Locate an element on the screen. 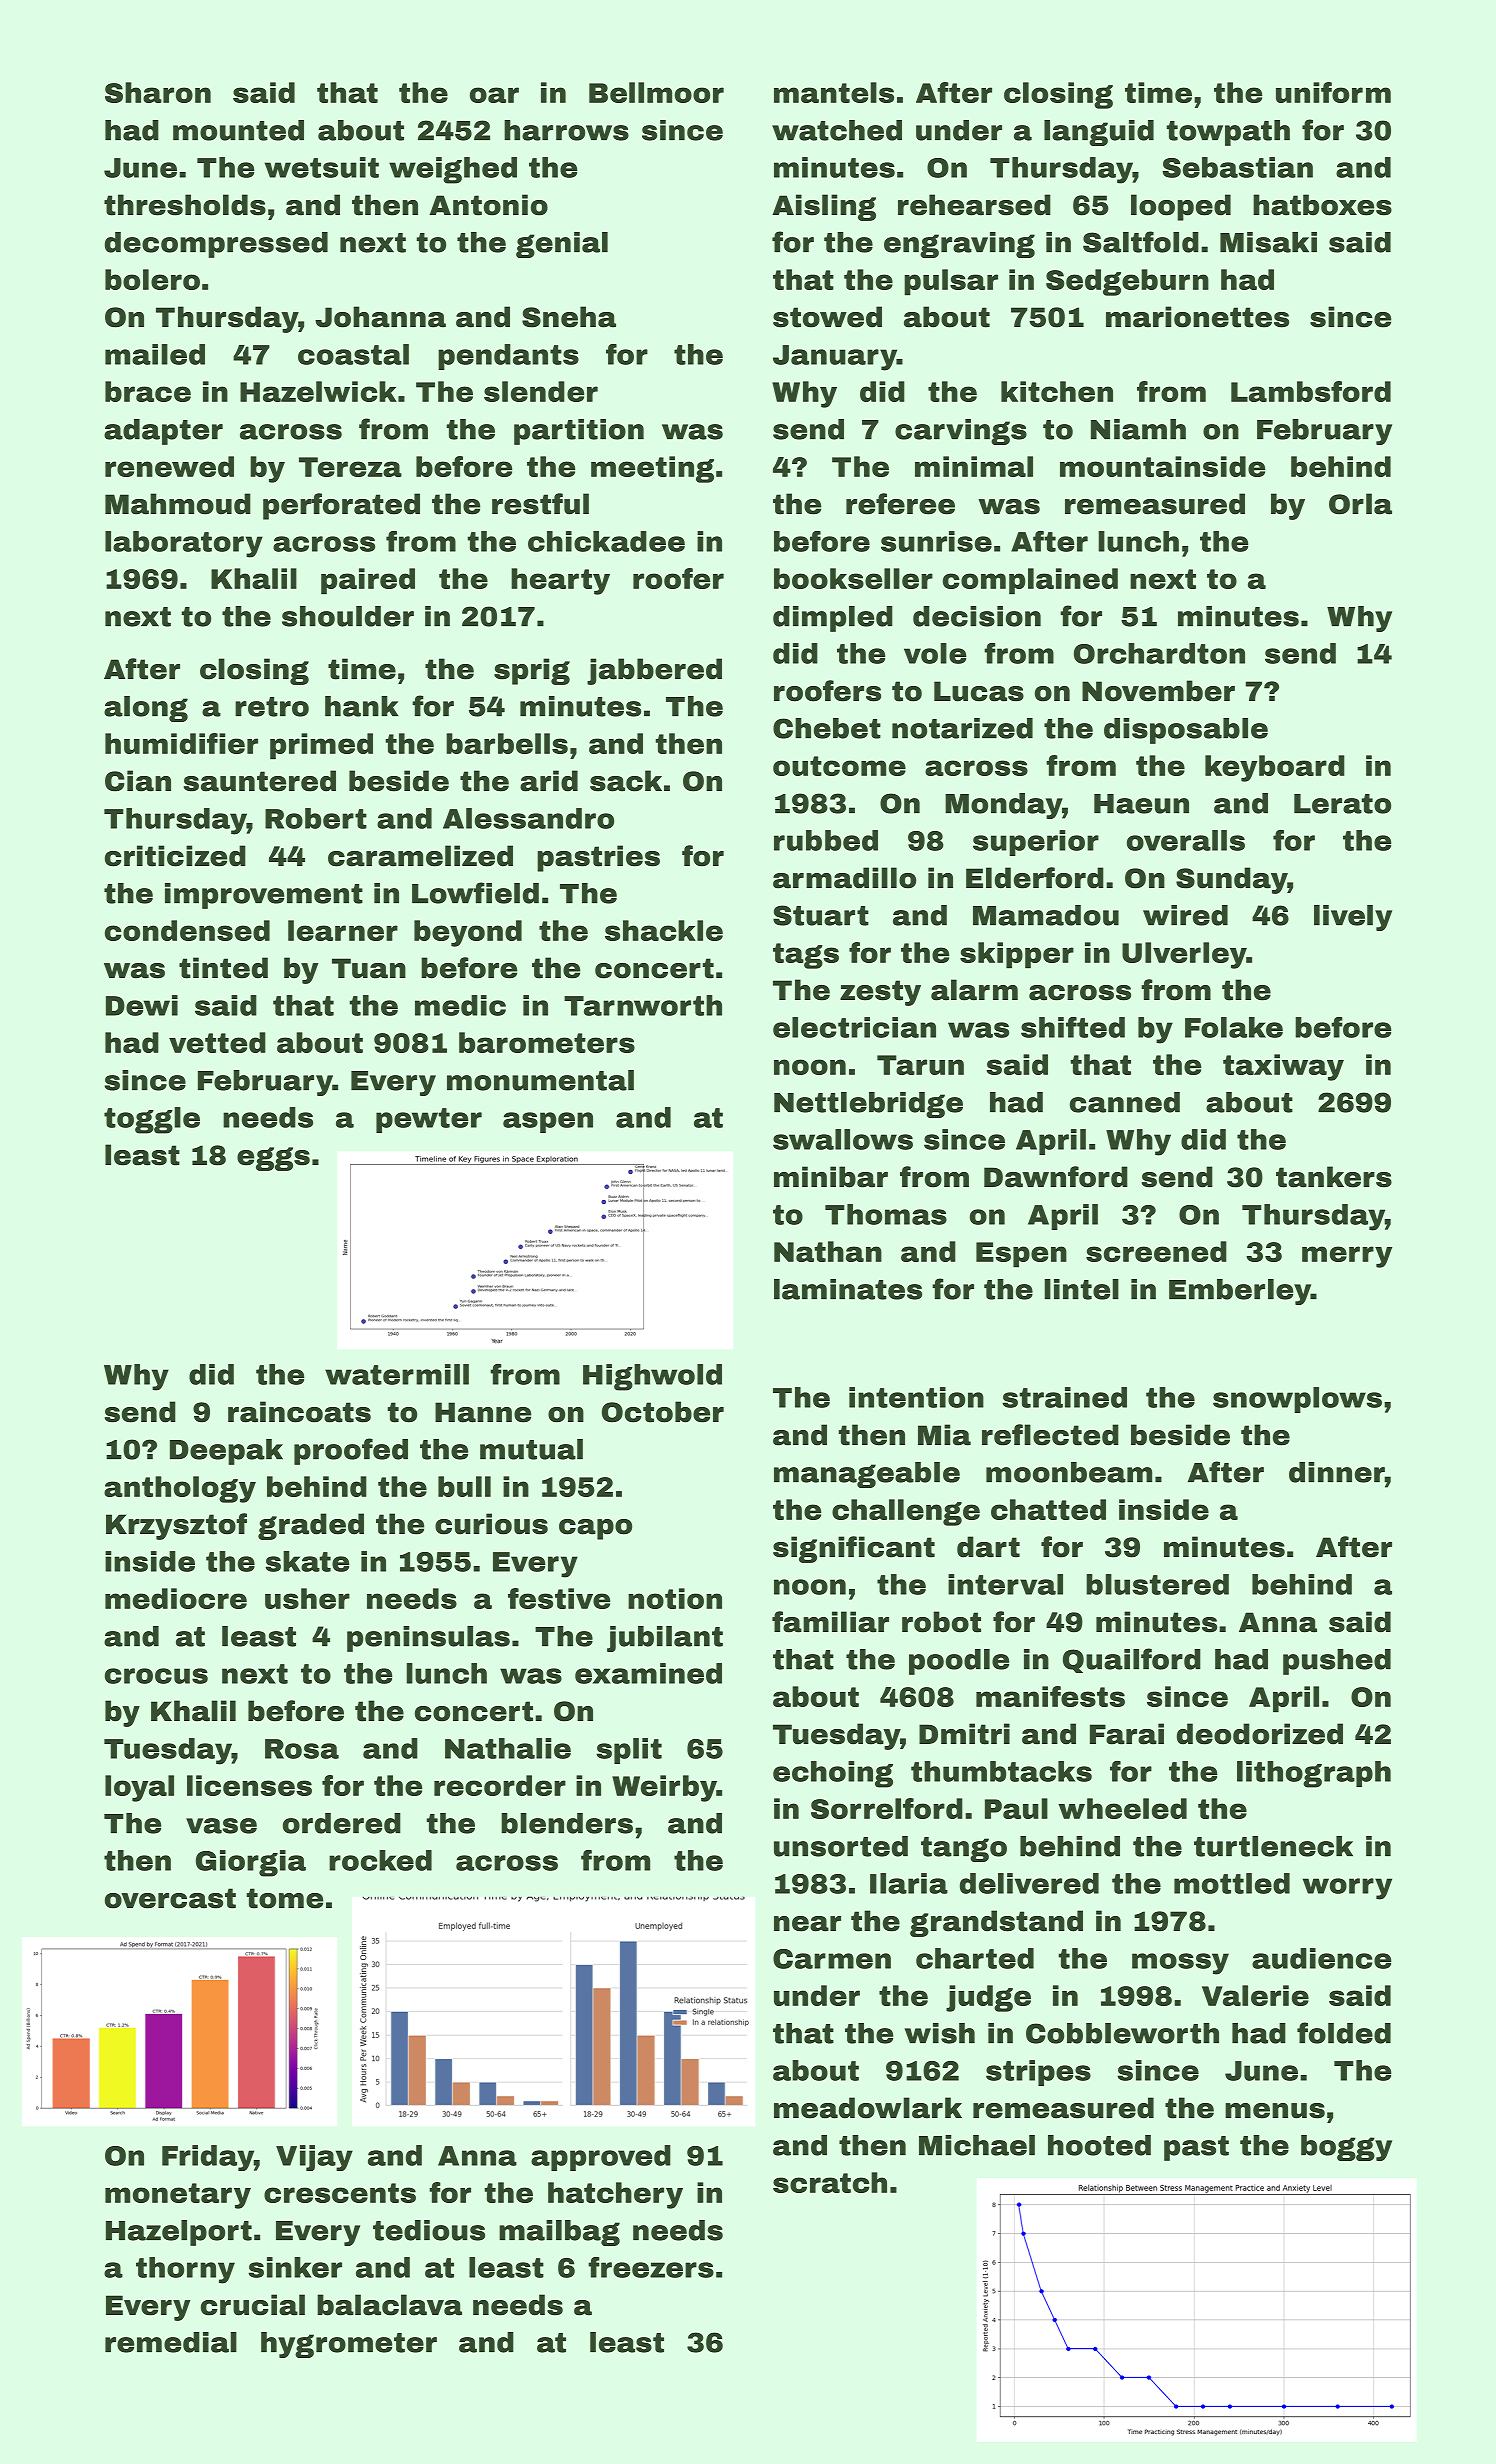 This screenshot has width=1496, height=2464. dinner is located at coordinates (1337, 1472).
